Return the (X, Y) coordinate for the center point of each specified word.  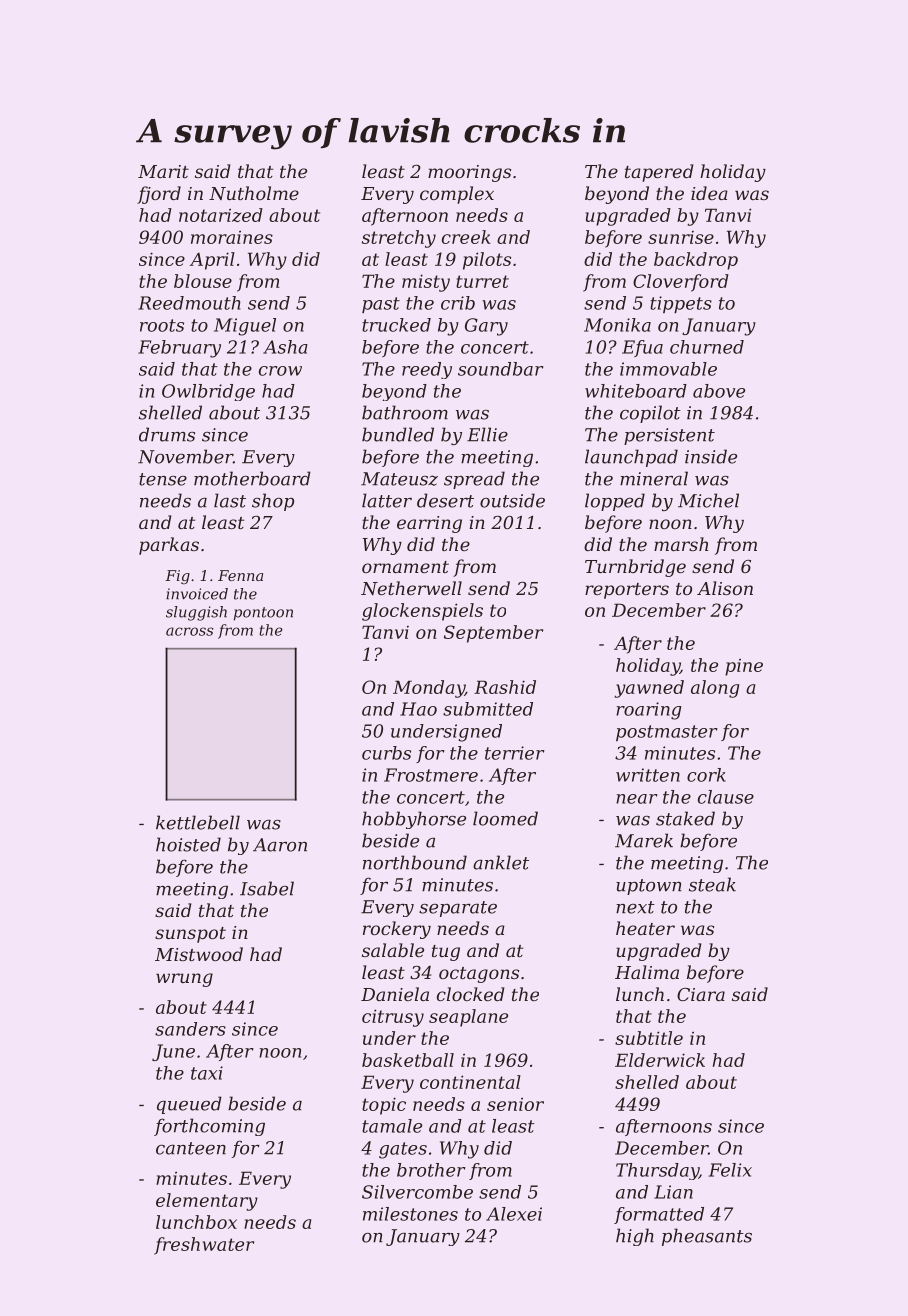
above (719, 391)
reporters (627, 591)
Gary (486, 327)
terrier (515, 753)
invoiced (197, 594)
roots (162, 325)
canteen (191, 1148)
